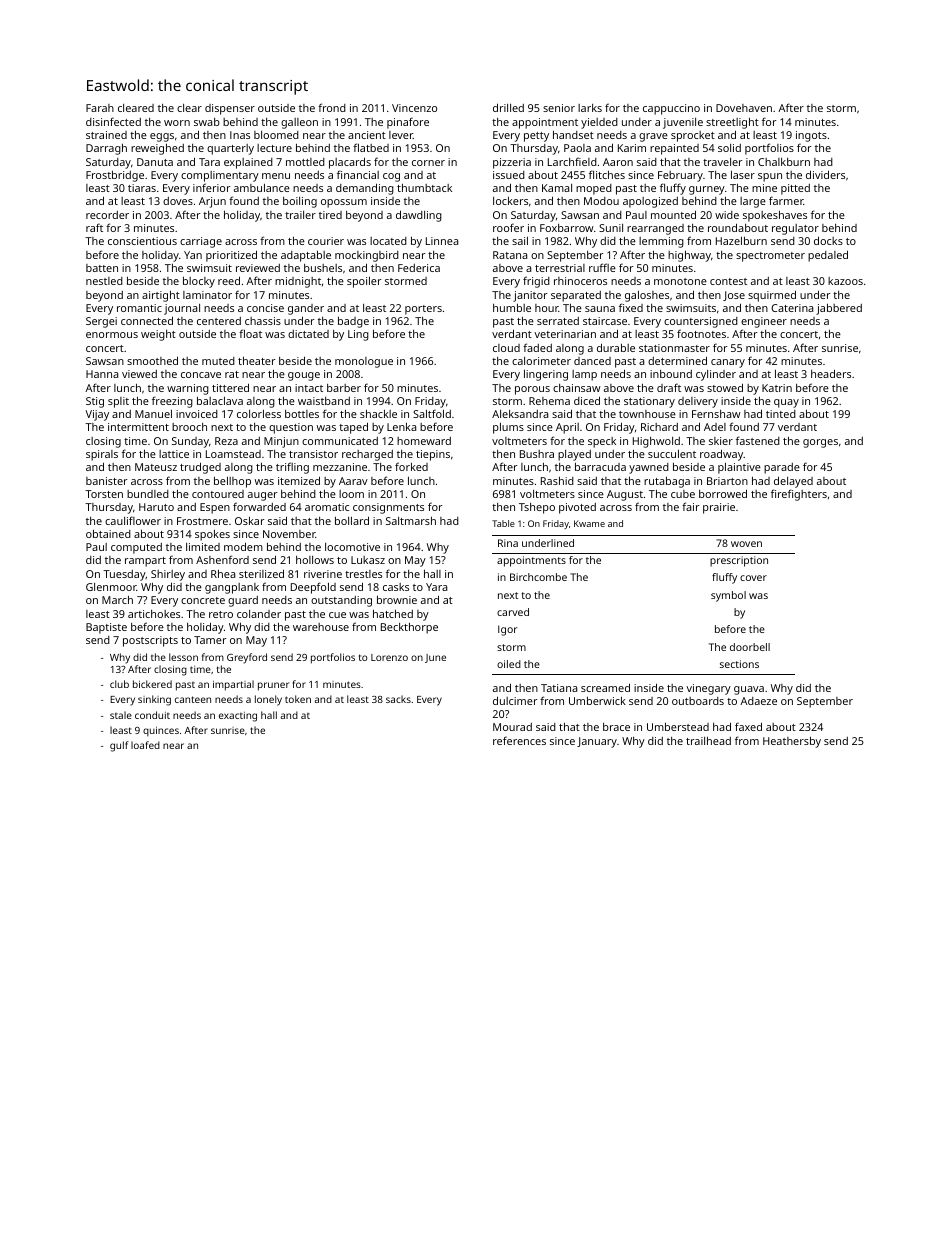 This screenshot has height=1233, width=952. I want to click on club, so click(119, 684).
